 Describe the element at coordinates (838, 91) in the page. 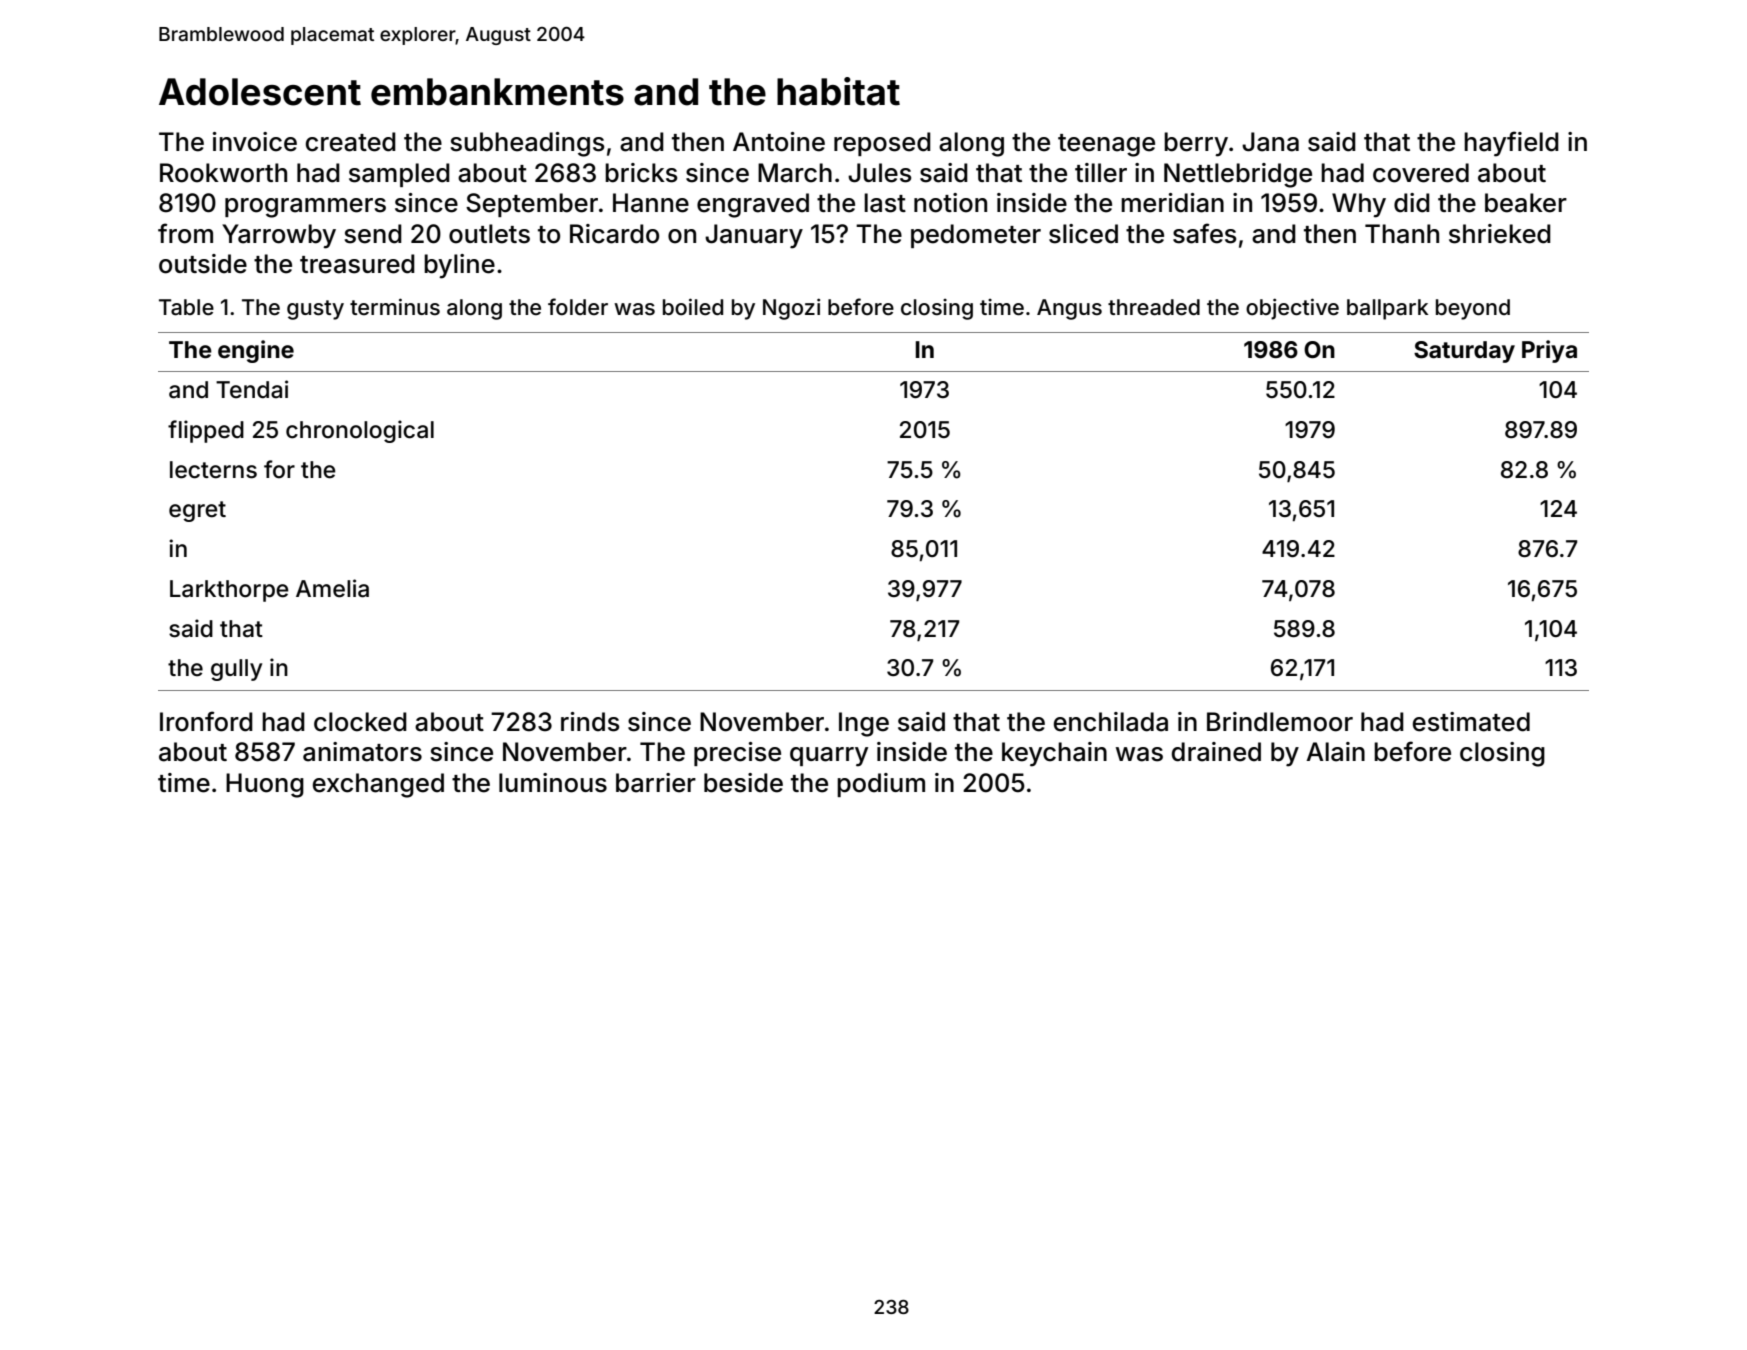

I see `habitat` at that location.
